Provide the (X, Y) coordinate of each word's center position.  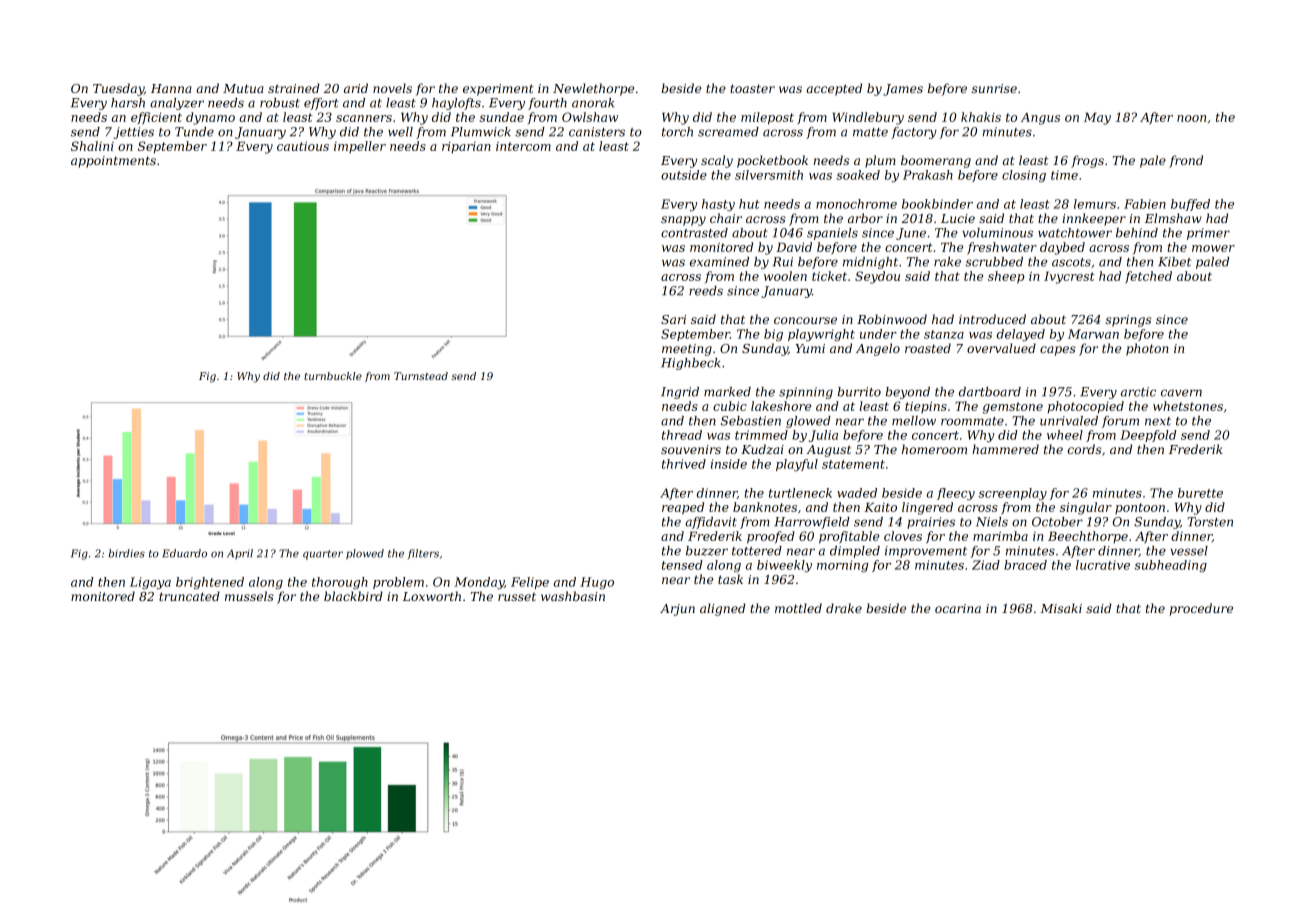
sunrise (994, 88)
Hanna (171, 88)
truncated (189, 596)
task (730, 579)
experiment (498, 90)
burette (1200, 493)
